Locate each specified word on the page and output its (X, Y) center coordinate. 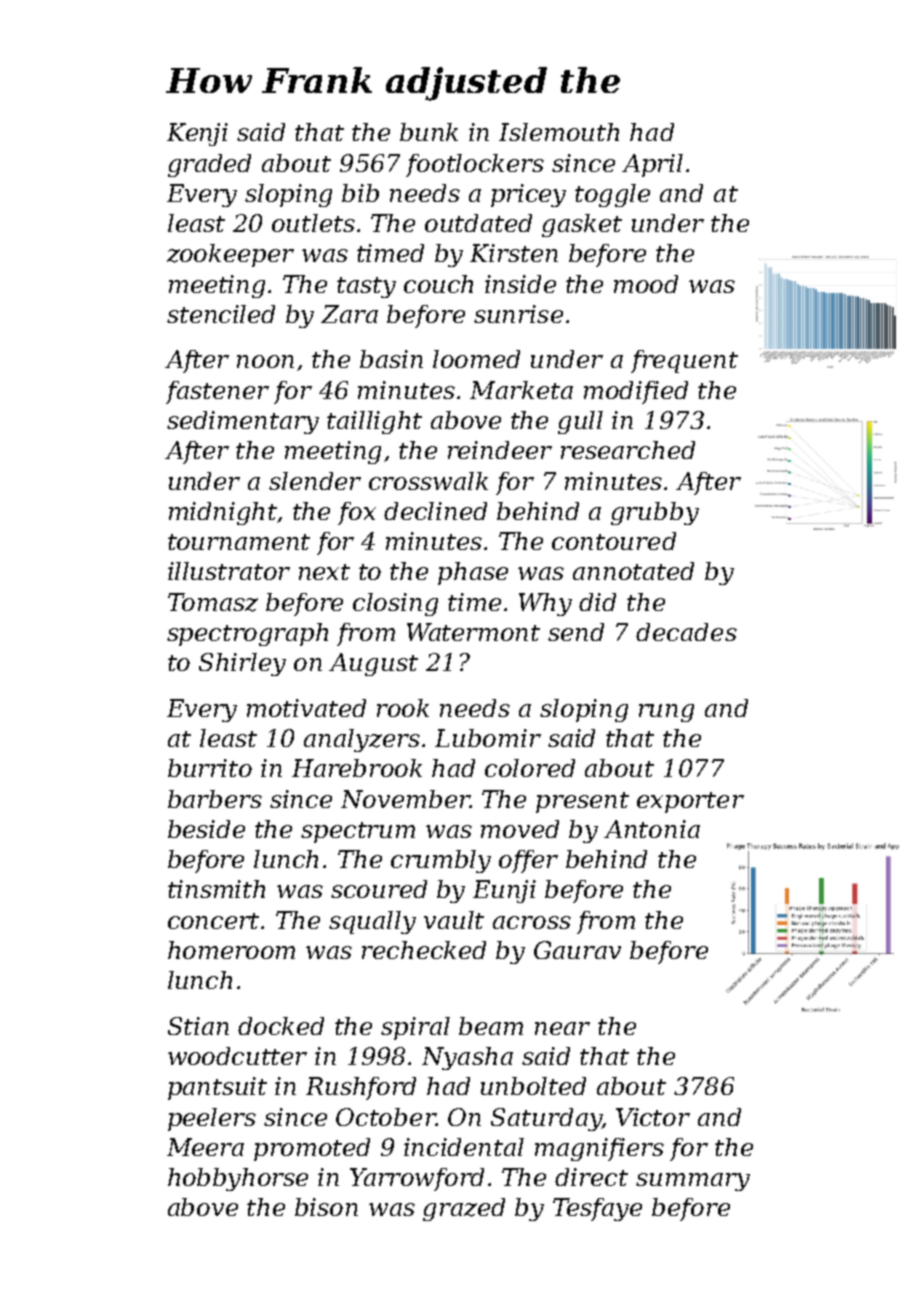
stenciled (221, 314)
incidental (464, 1147)
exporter (690, 802)
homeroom (231, 950)
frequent (684, 361)
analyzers (362, 740)
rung (666, 713)
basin (391, 359)
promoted (312, 1149)
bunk (429, 132)
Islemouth (559, 132)
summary (693, 1182)
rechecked (424, 950)
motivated (306, 708)
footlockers (475, 165)
